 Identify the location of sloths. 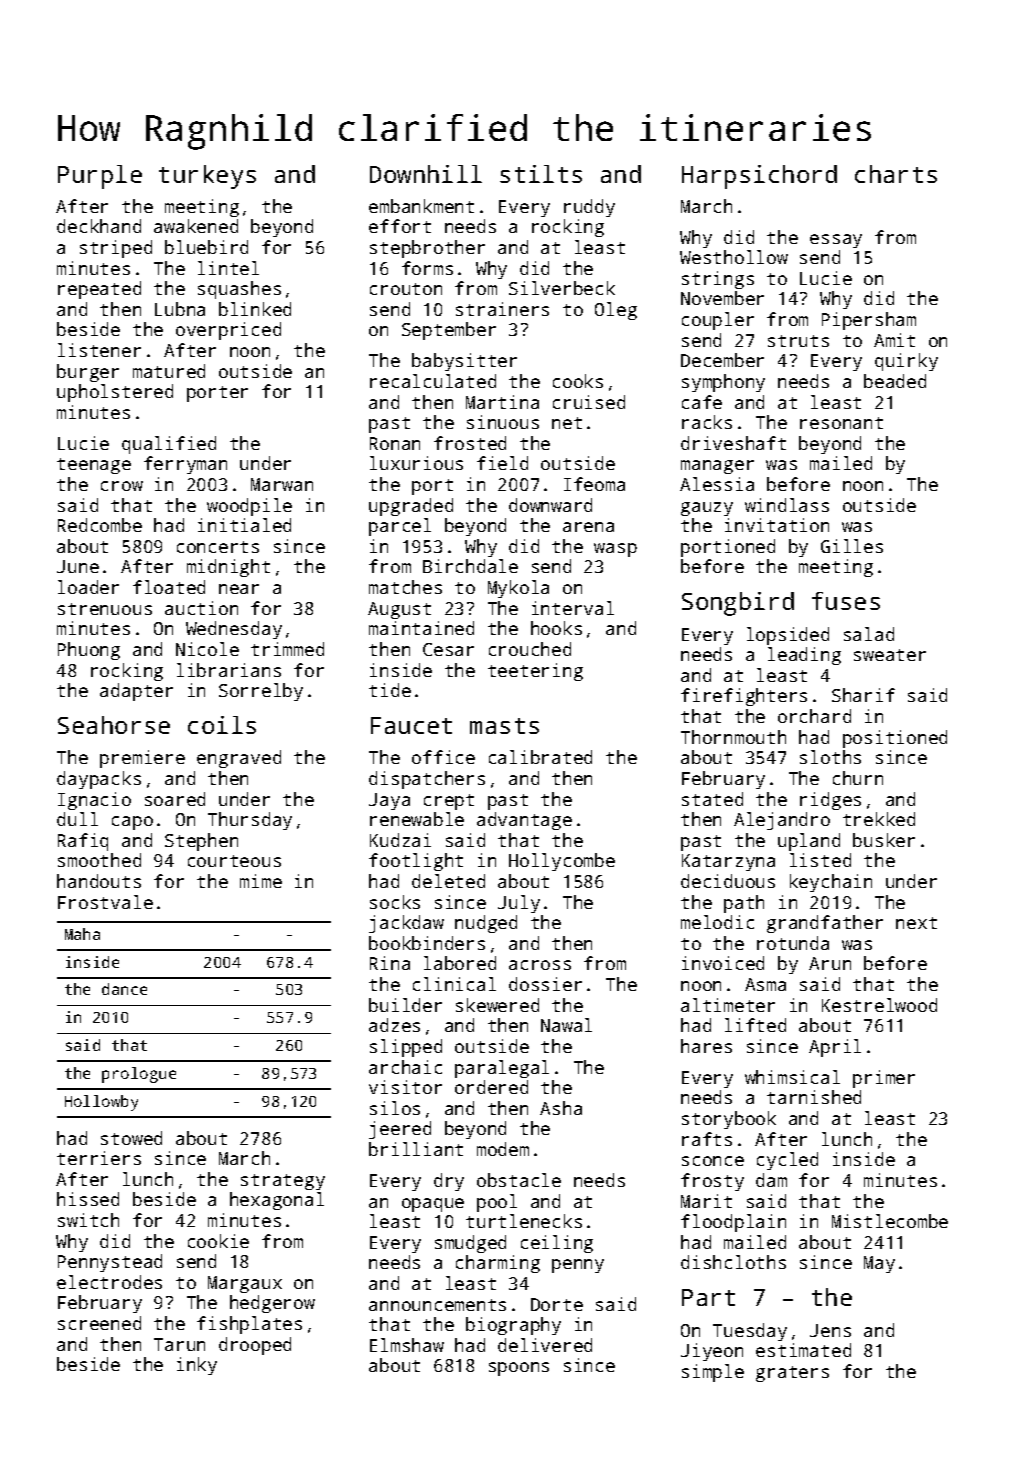
(830, 757).
